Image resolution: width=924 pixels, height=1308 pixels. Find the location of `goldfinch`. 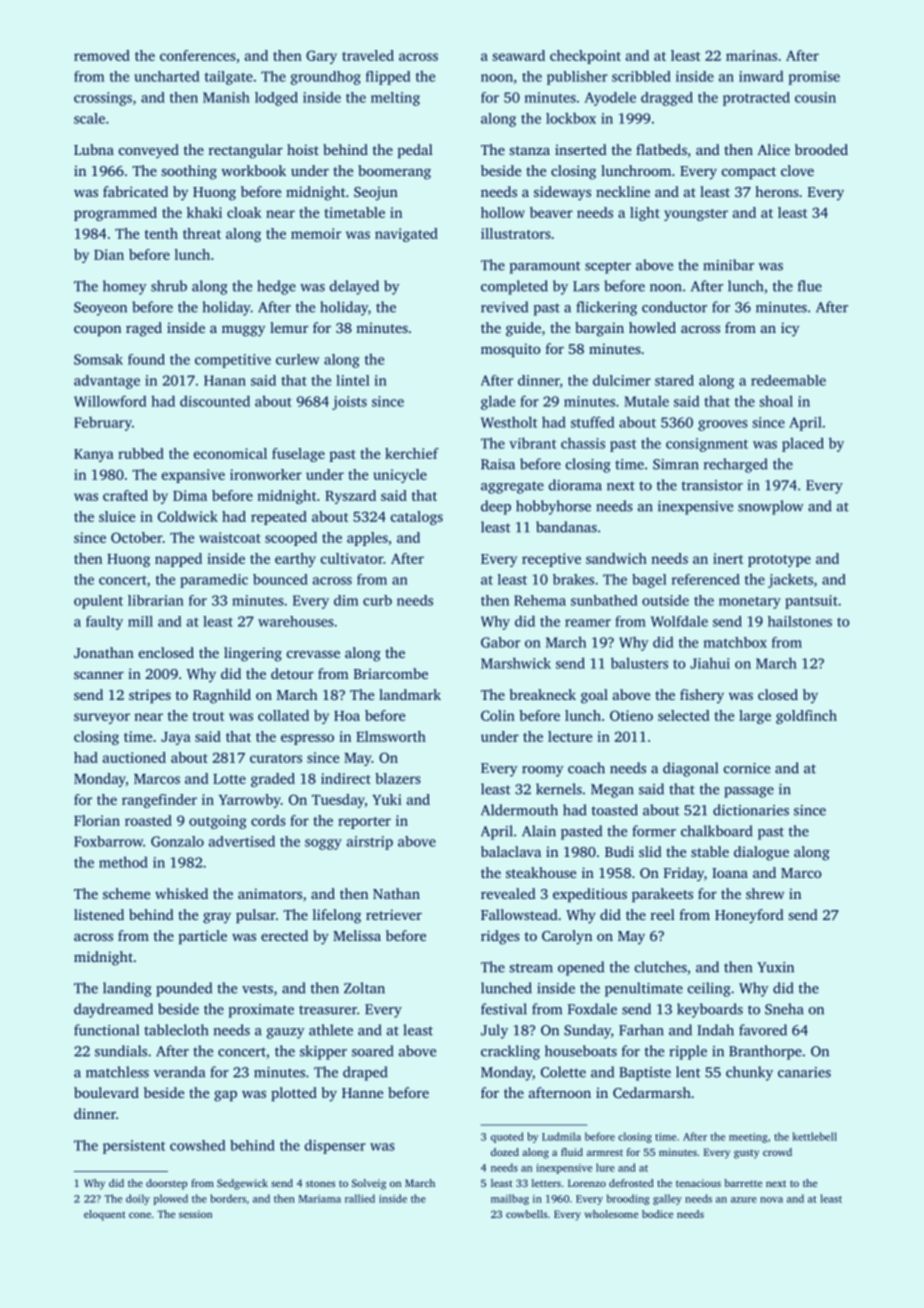

goldfinch is located at coordinates (806, 717).
